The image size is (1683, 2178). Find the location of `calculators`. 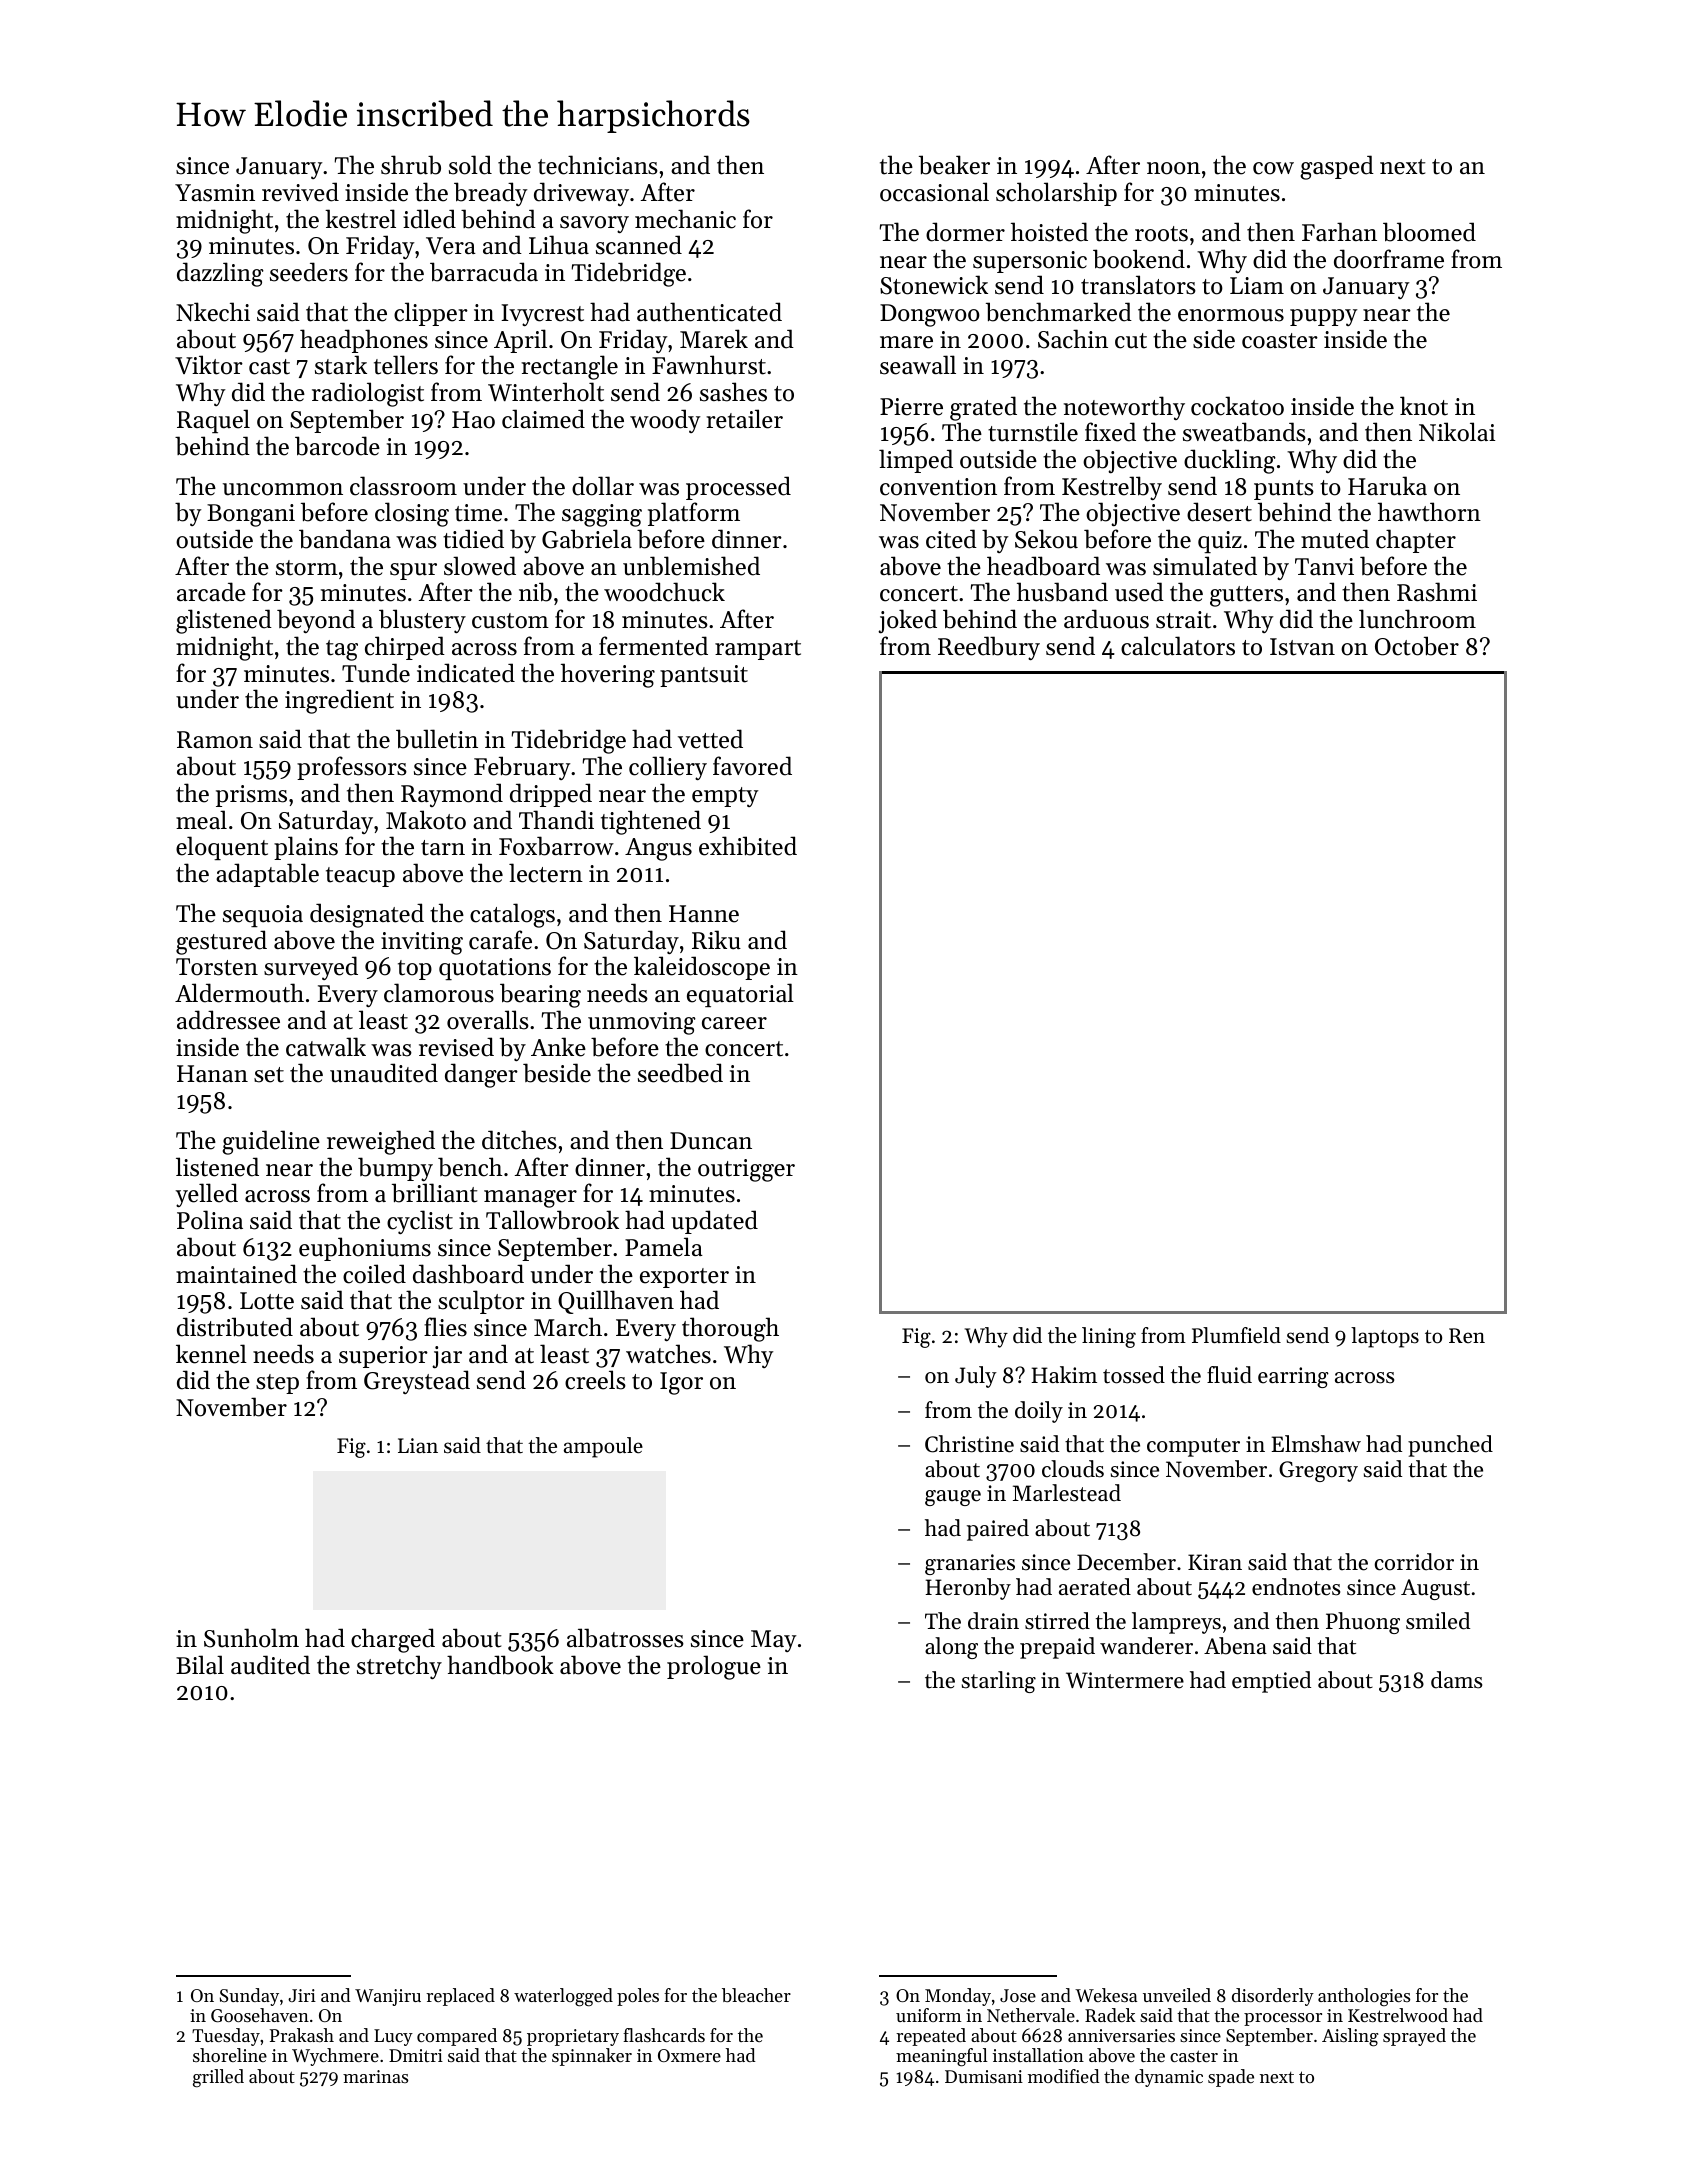

calculators is located at coordinates (1178, 646).
